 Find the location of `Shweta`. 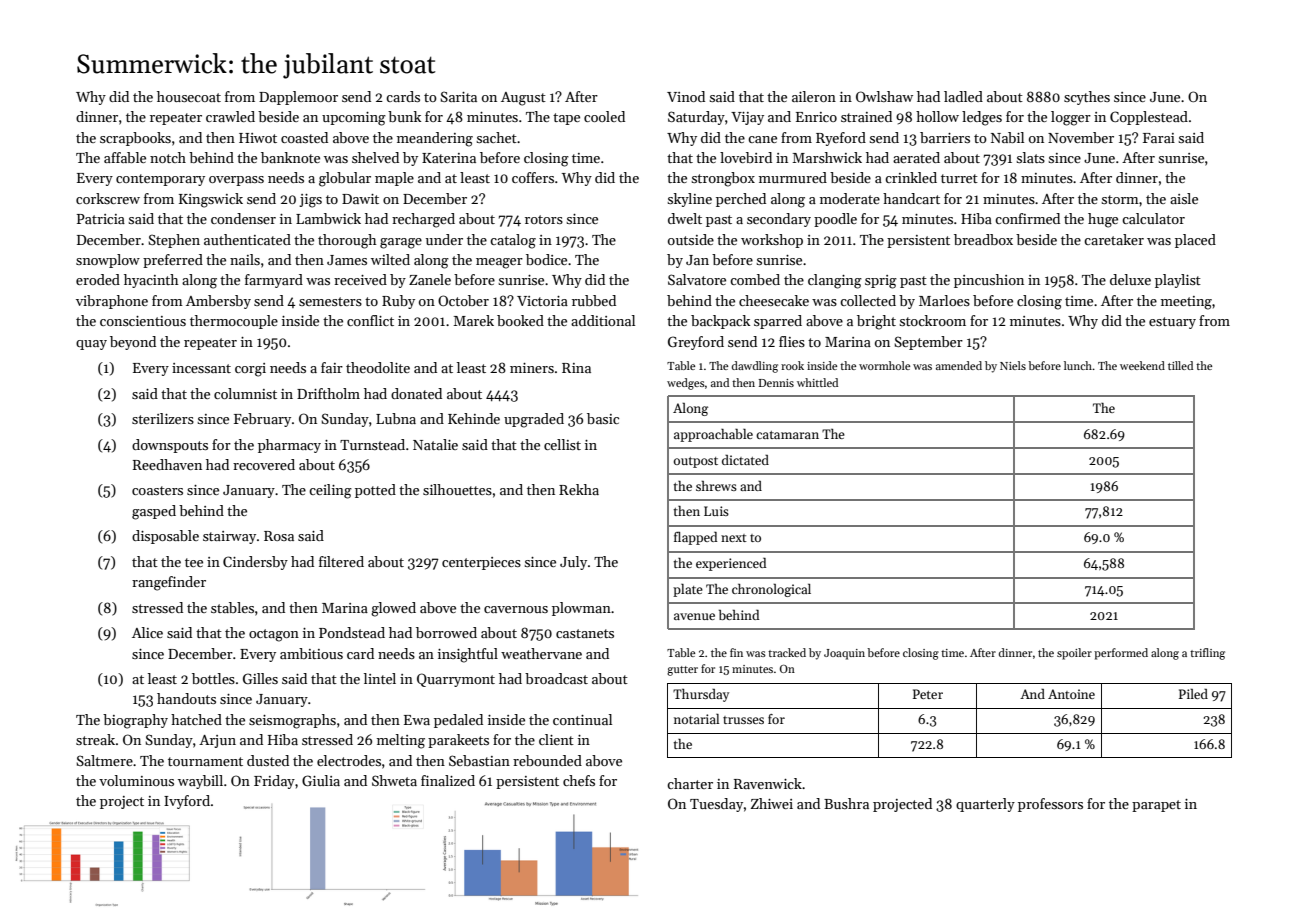

Shweta is located at coordinates (394, 780).
